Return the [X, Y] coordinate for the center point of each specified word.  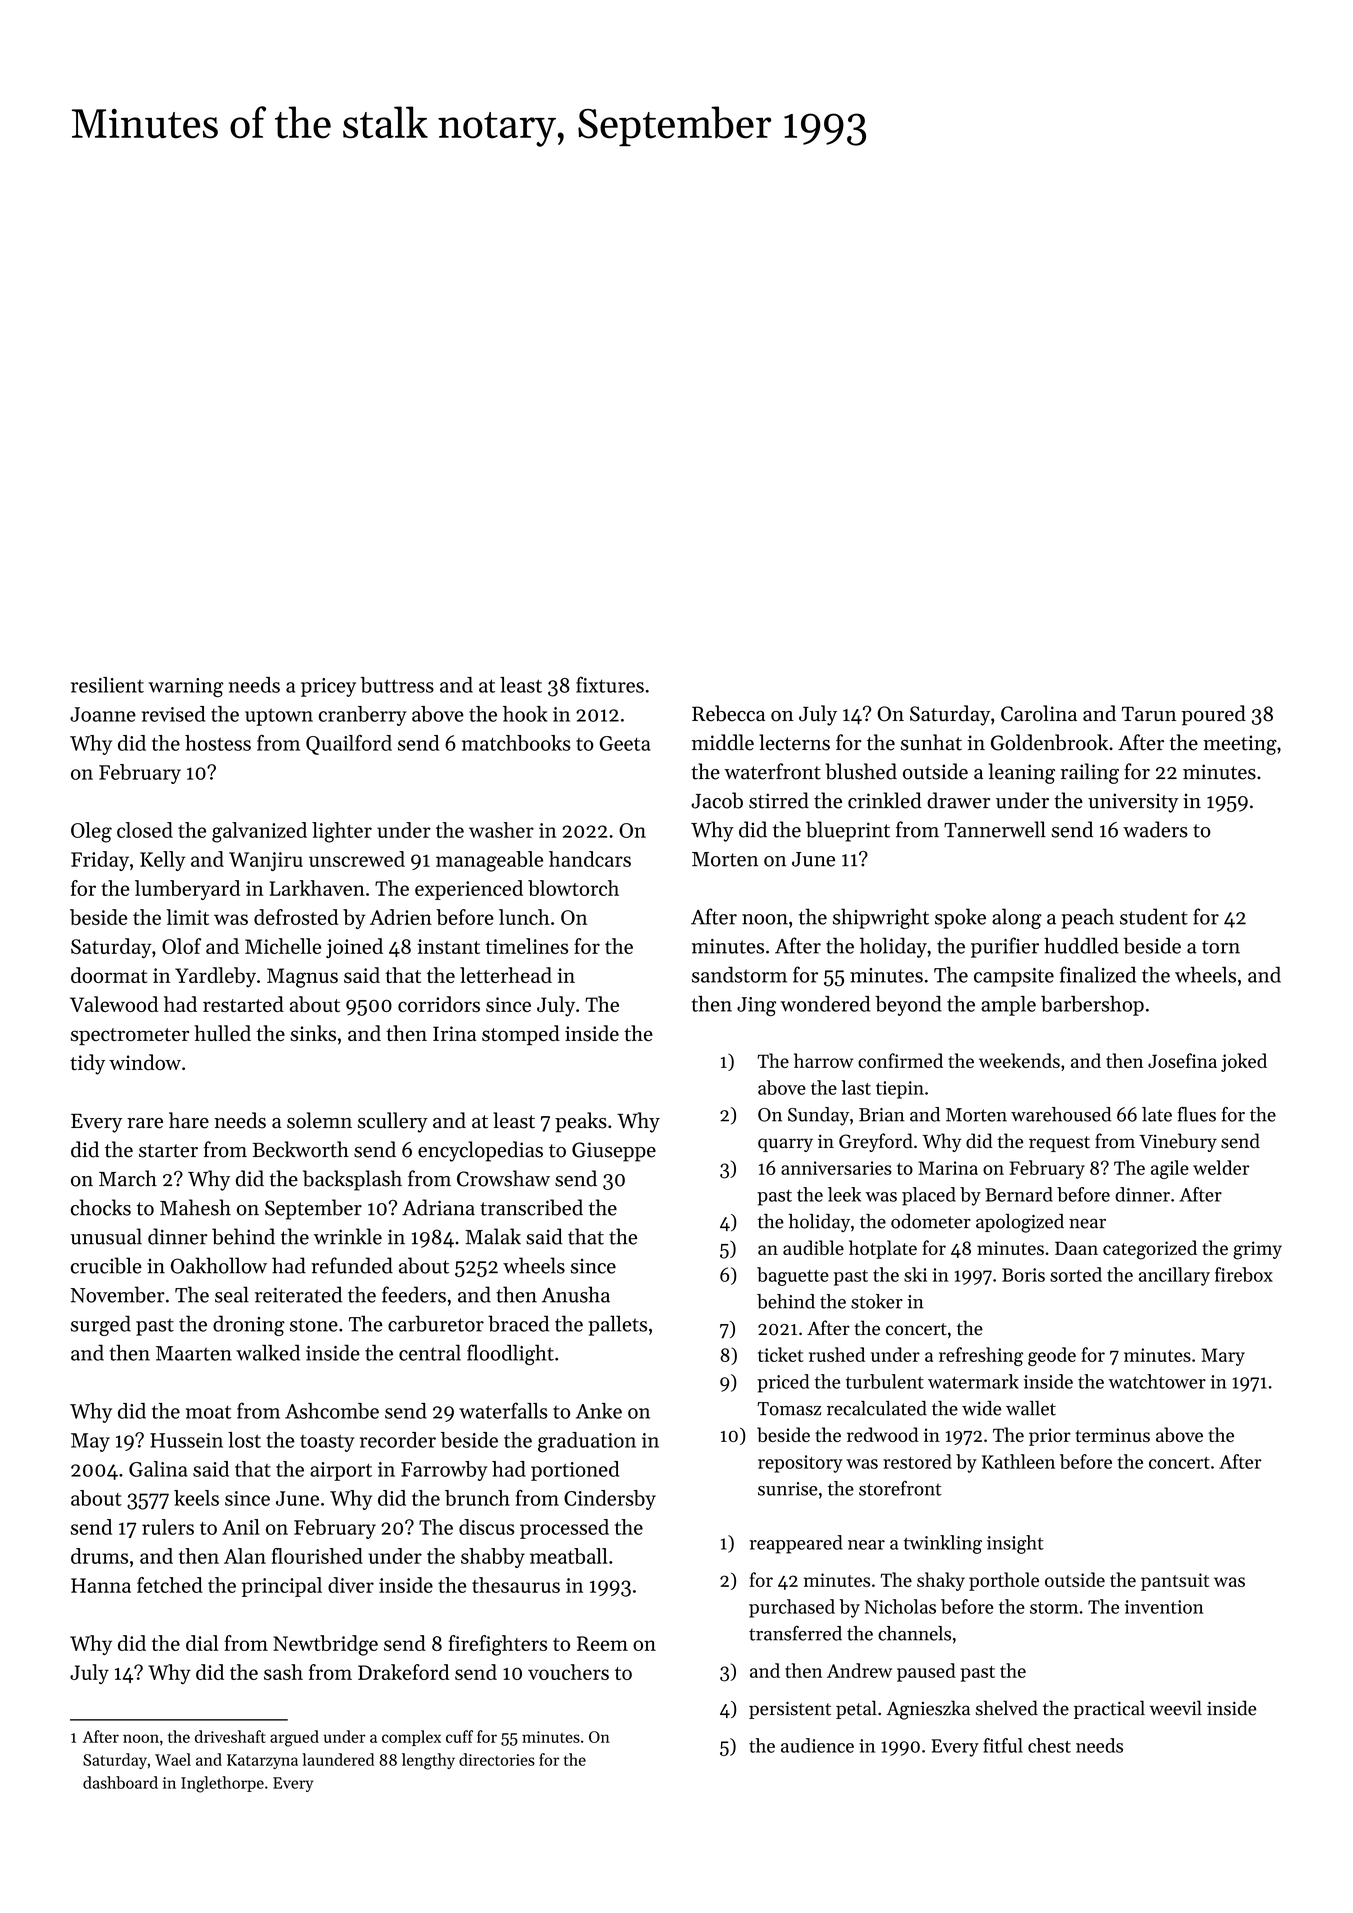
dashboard [120, 1782]
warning [186, 688]
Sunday [818, 1116]
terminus [1112, 1435]
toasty [327, 1443]
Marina [948, 1168]
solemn [319, 1120]
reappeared [796, 1544]
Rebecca [728, 713]
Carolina [1039, 713]
